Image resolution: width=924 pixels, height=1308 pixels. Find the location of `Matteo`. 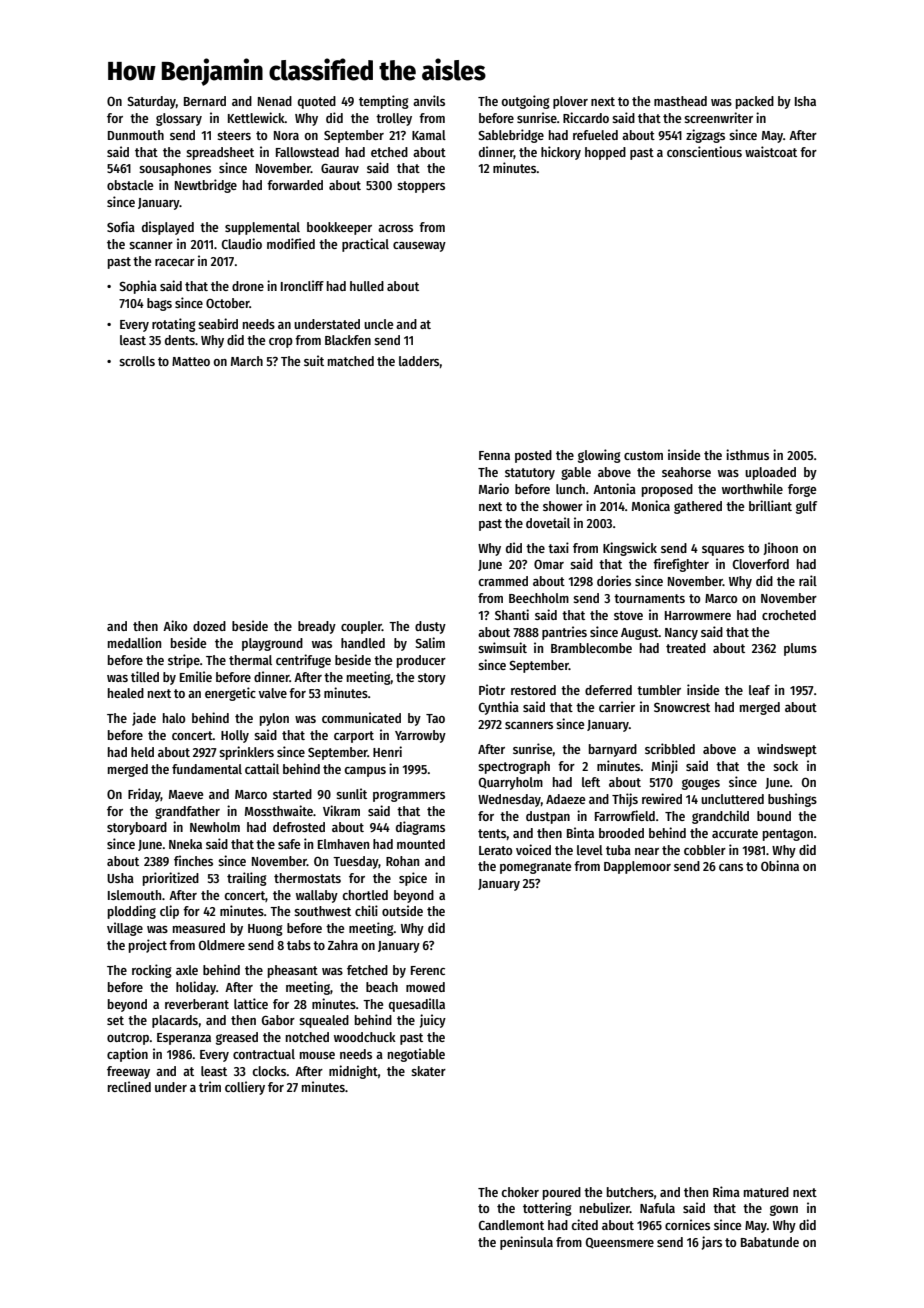

Matteo is located at coordinates (191, 361).
